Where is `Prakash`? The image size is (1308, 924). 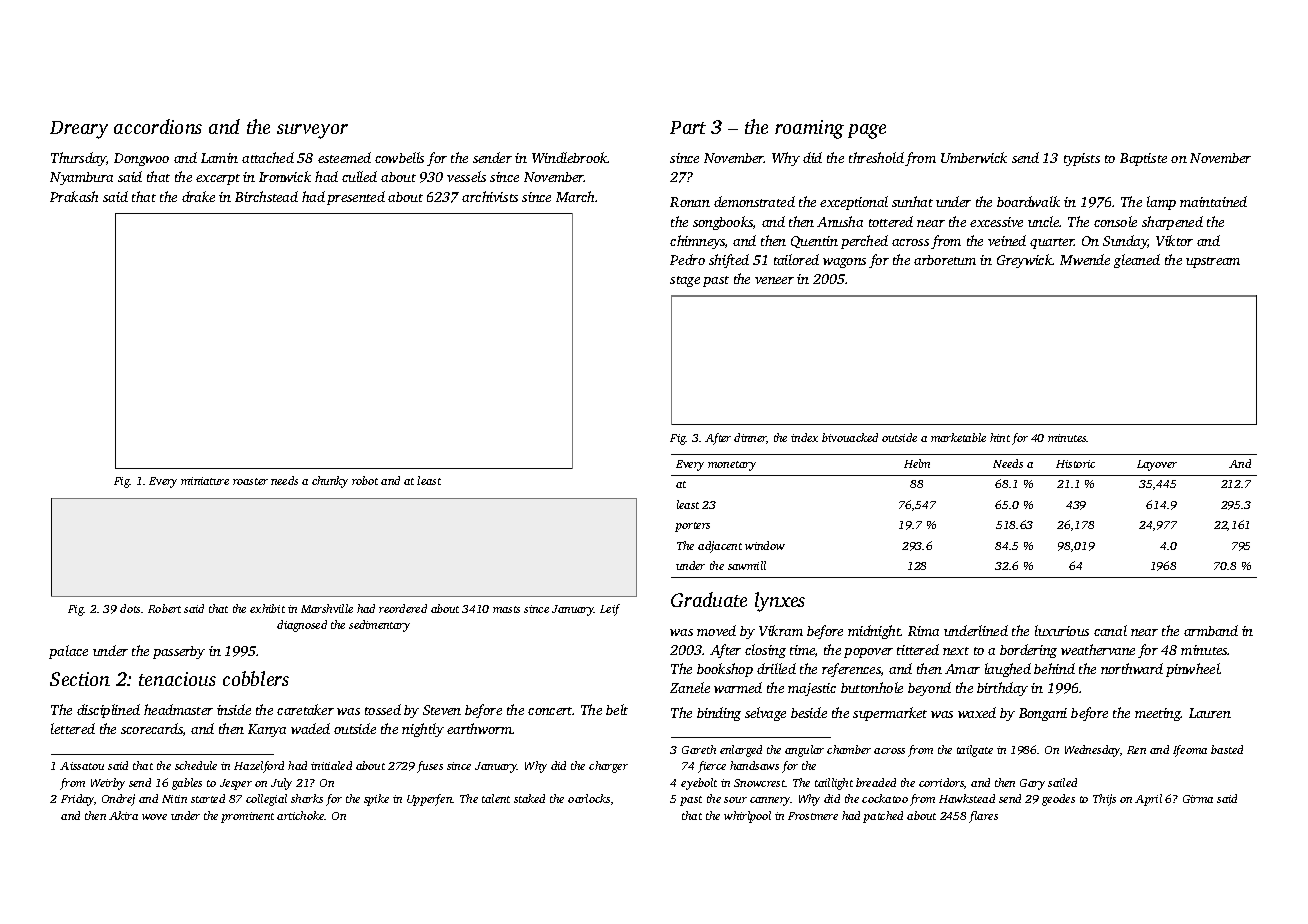 Prakash is located at coordinates (74, 196).
